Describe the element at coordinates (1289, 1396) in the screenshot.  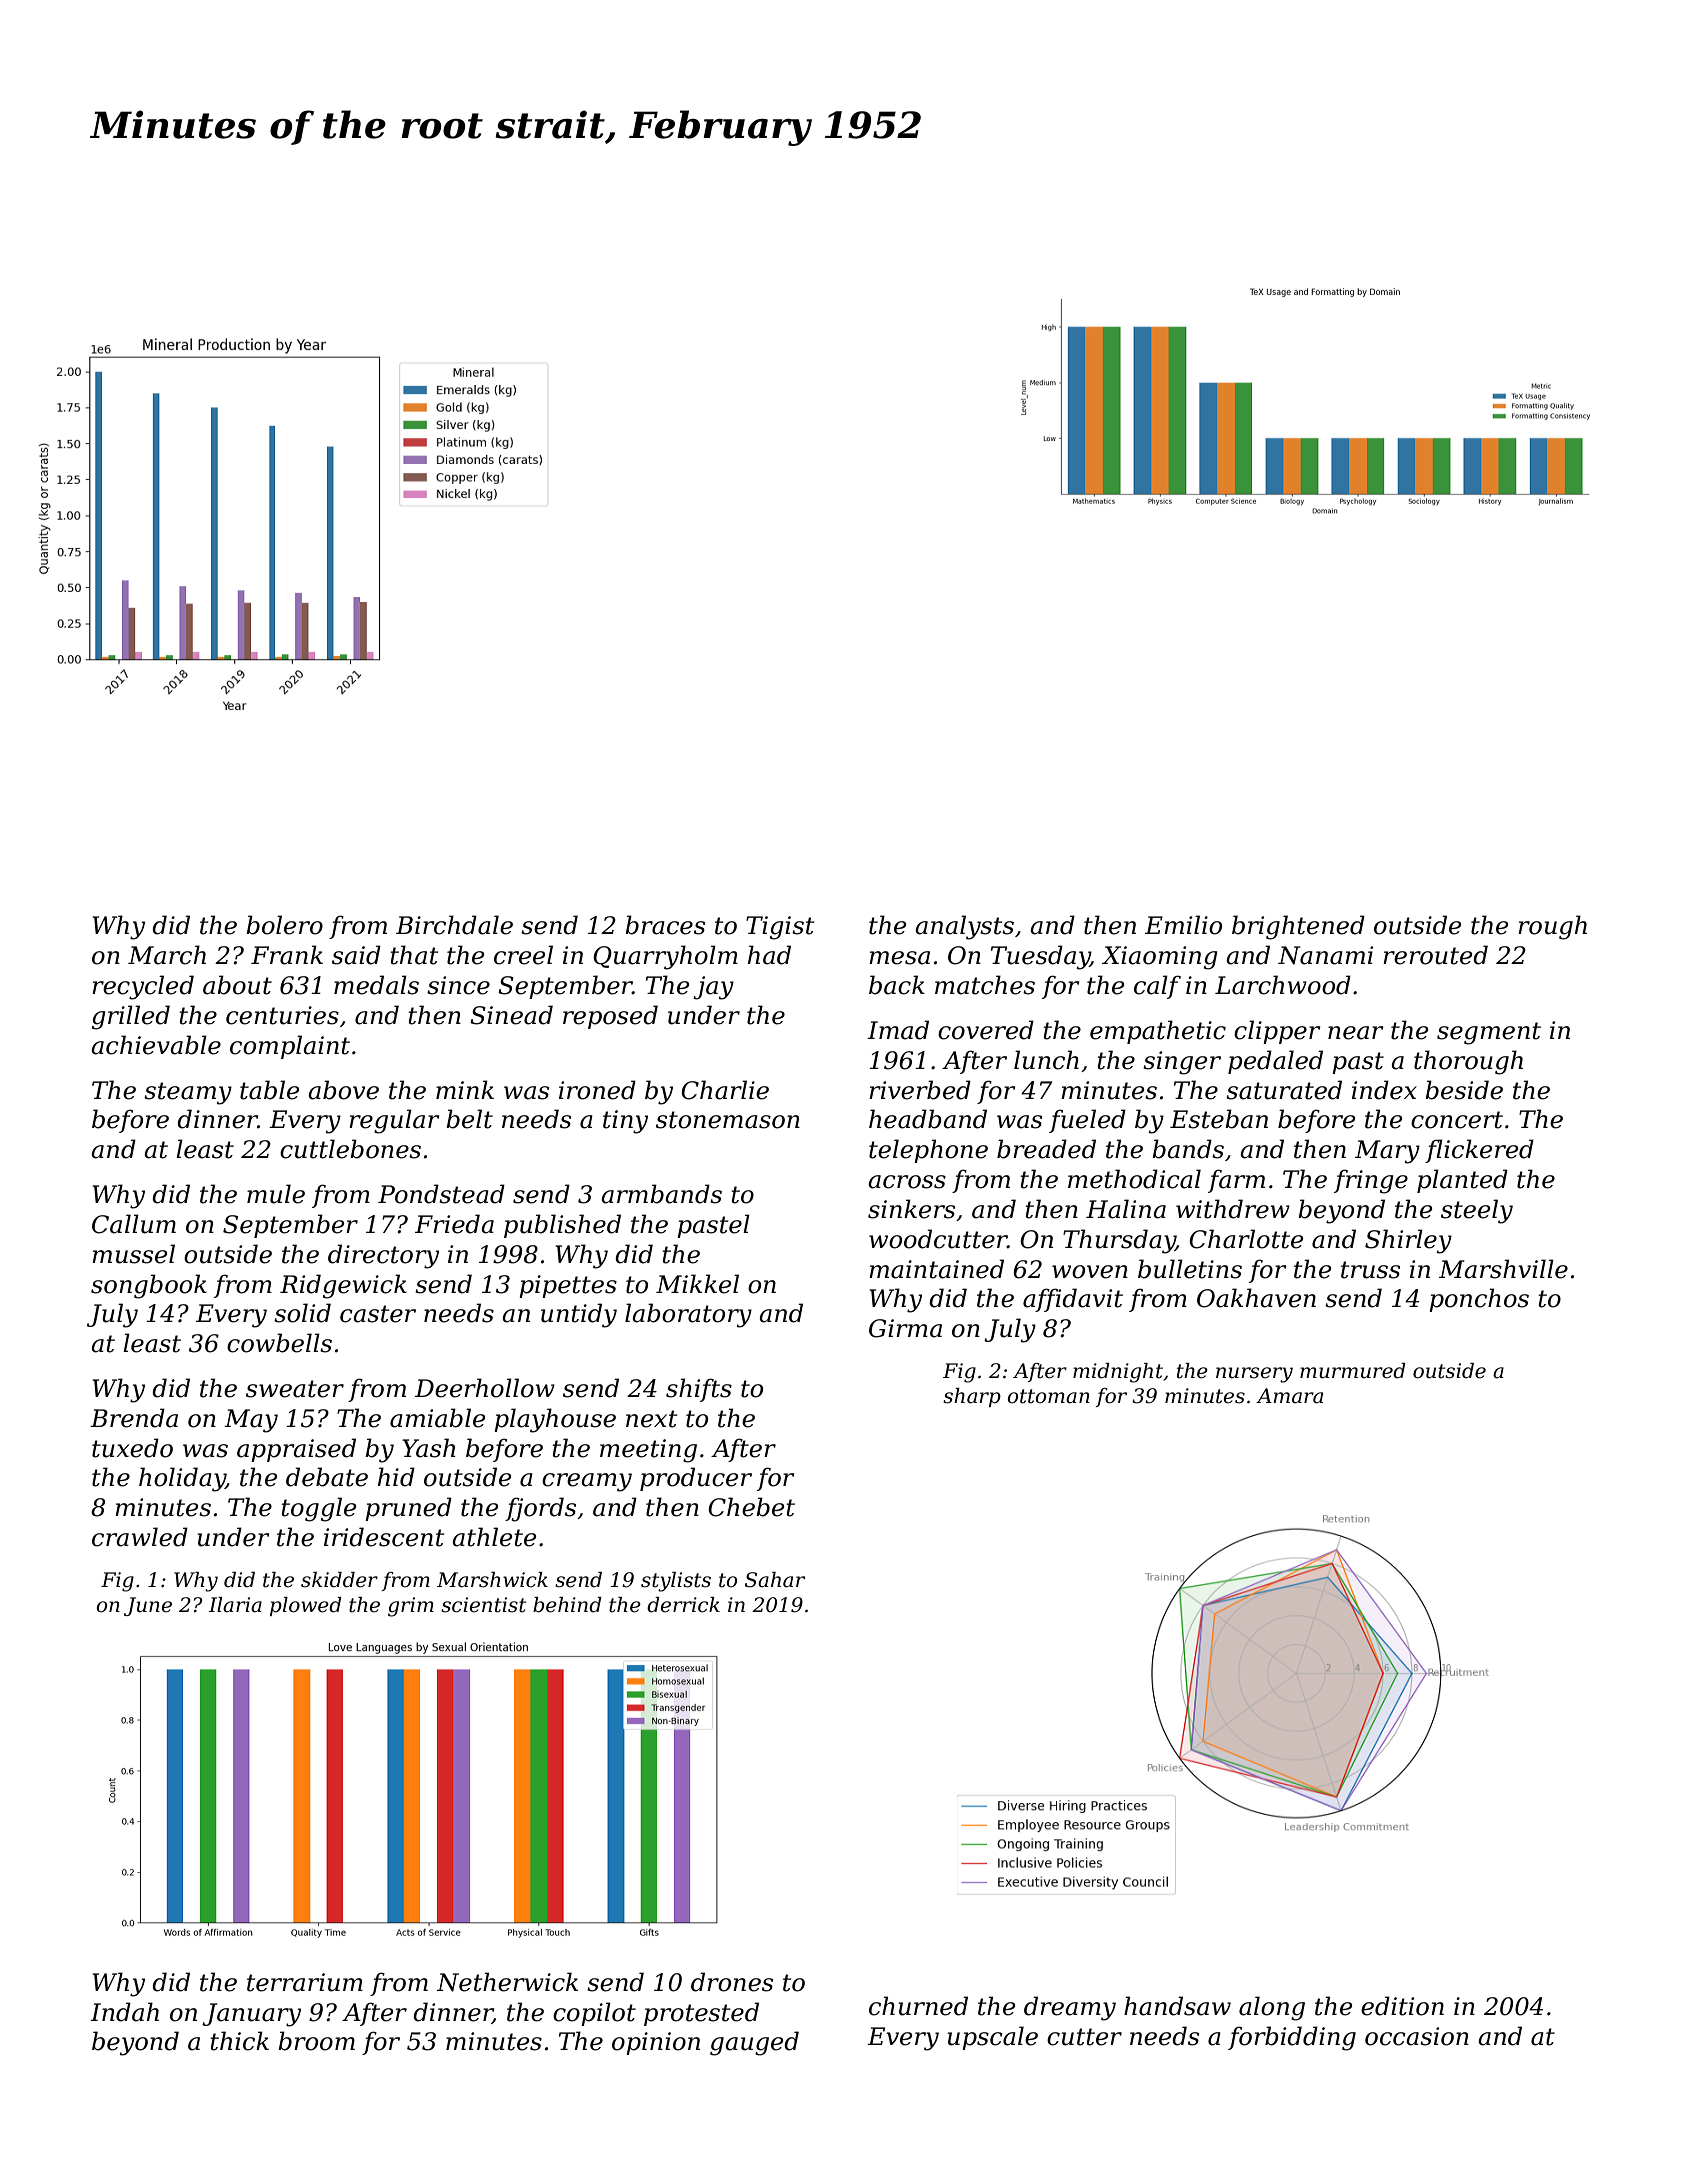
I see `Amara` at that location.
